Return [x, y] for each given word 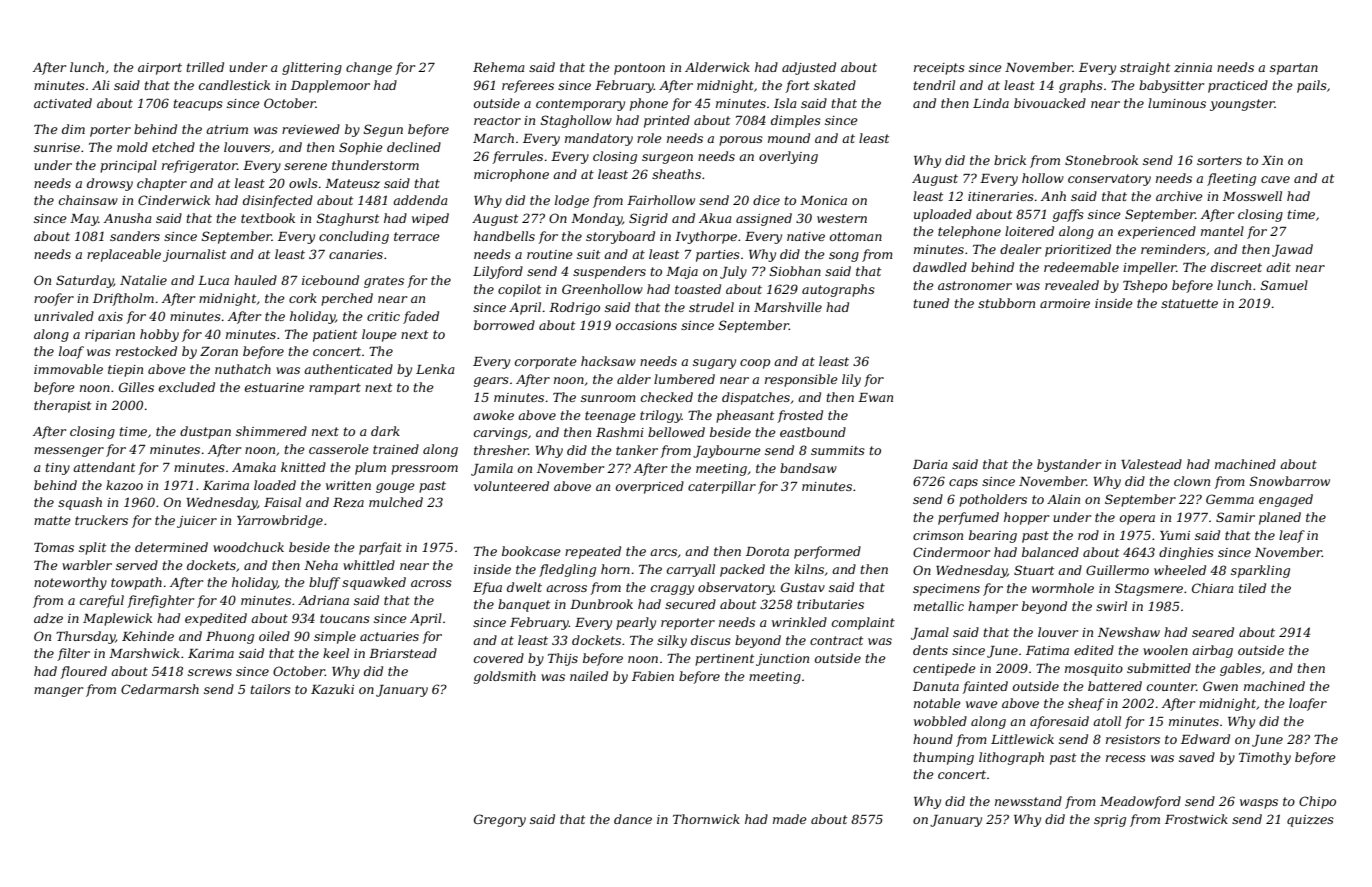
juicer [197, 522]
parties [718, 256]
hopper [1026, 518]
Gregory [500, 820]
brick [1010, 160]
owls [303, 183]
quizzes [1310, 821]
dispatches [756, 398]
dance [633, 819]
